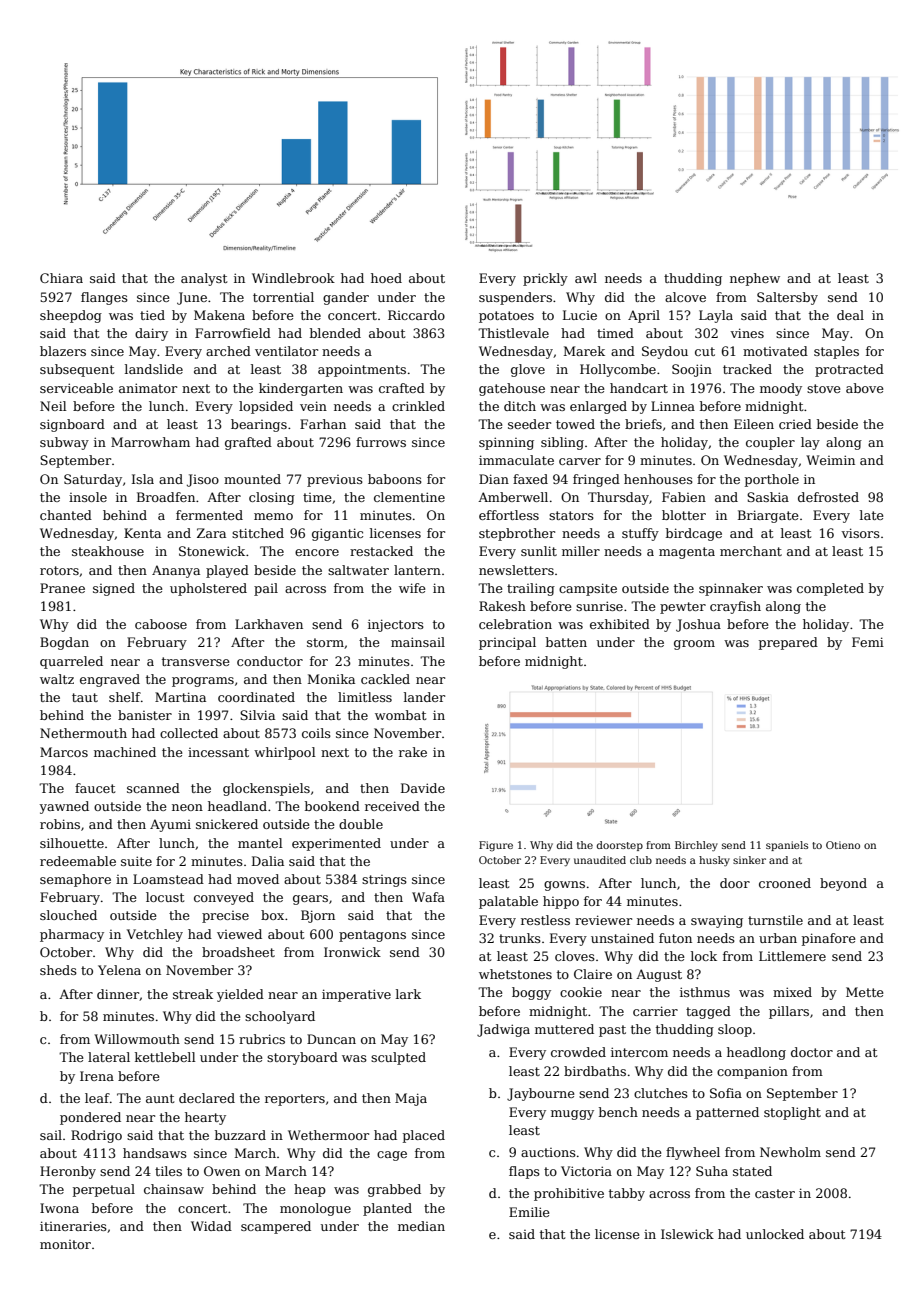 The width and height of the image is (924, 1308). Describe the element at coordinates (696, 846) in the image. I see `Birchley` at that location.
